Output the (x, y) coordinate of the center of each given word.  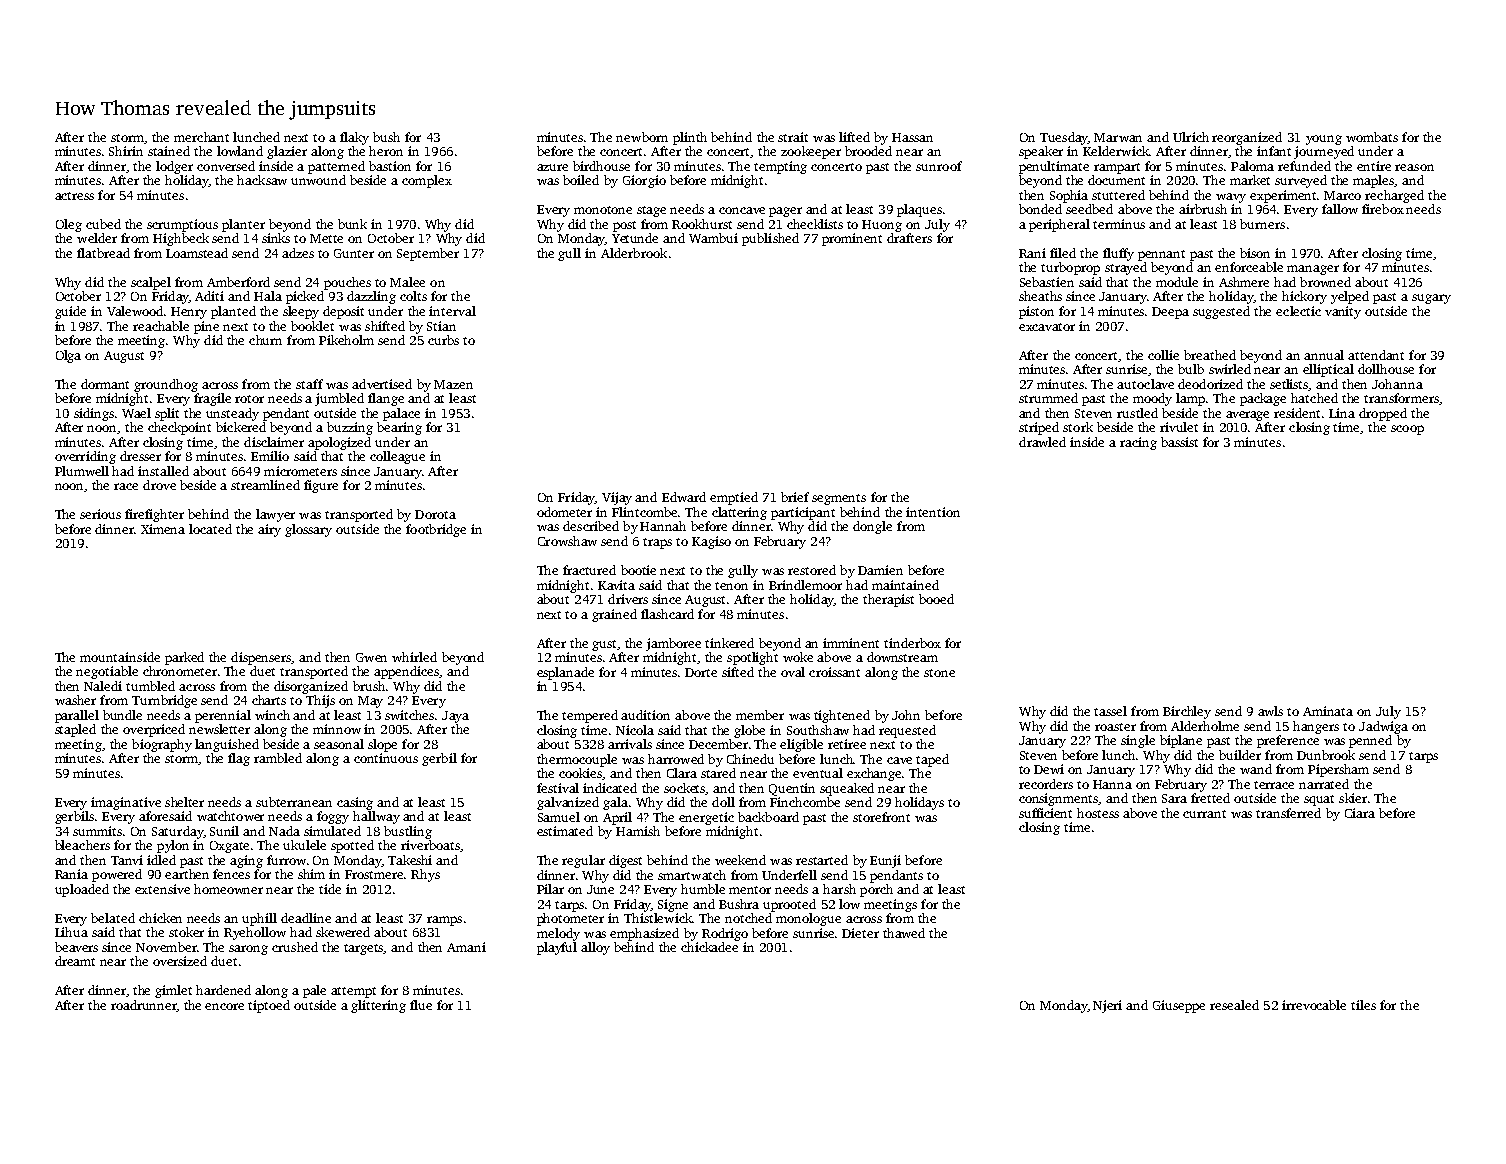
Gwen (371, 657)
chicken (160, 918)
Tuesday (1064, 138)
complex (427, 181)
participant (803, 513)
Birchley (1187, 712)
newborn (642, 137)
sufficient (1045, 813)
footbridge (436, 530)
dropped (1383, 414)
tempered (590, 716)
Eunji (885, 861)
